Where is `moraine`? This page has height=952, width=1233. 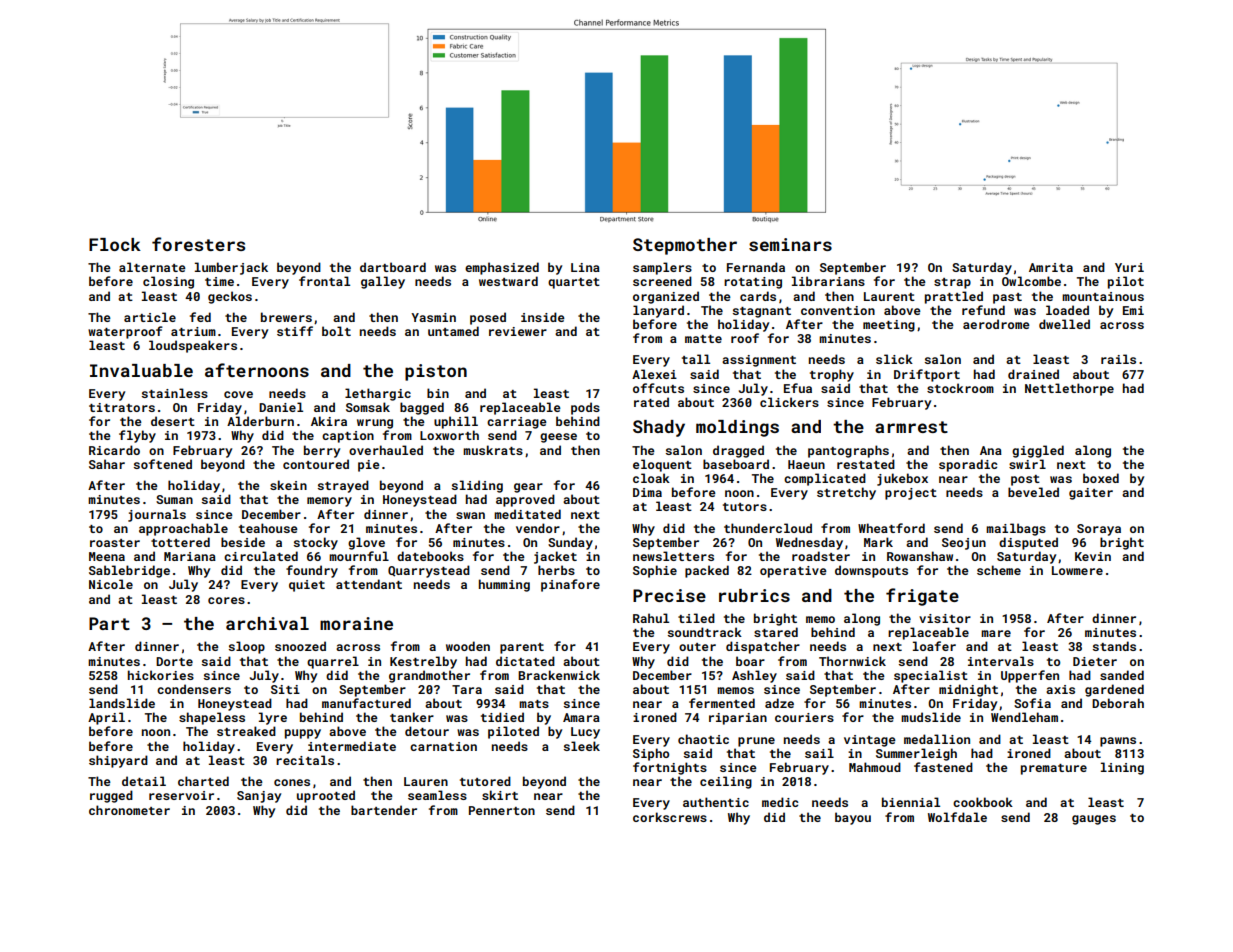
moraine is located at coordinates (356, 623).
